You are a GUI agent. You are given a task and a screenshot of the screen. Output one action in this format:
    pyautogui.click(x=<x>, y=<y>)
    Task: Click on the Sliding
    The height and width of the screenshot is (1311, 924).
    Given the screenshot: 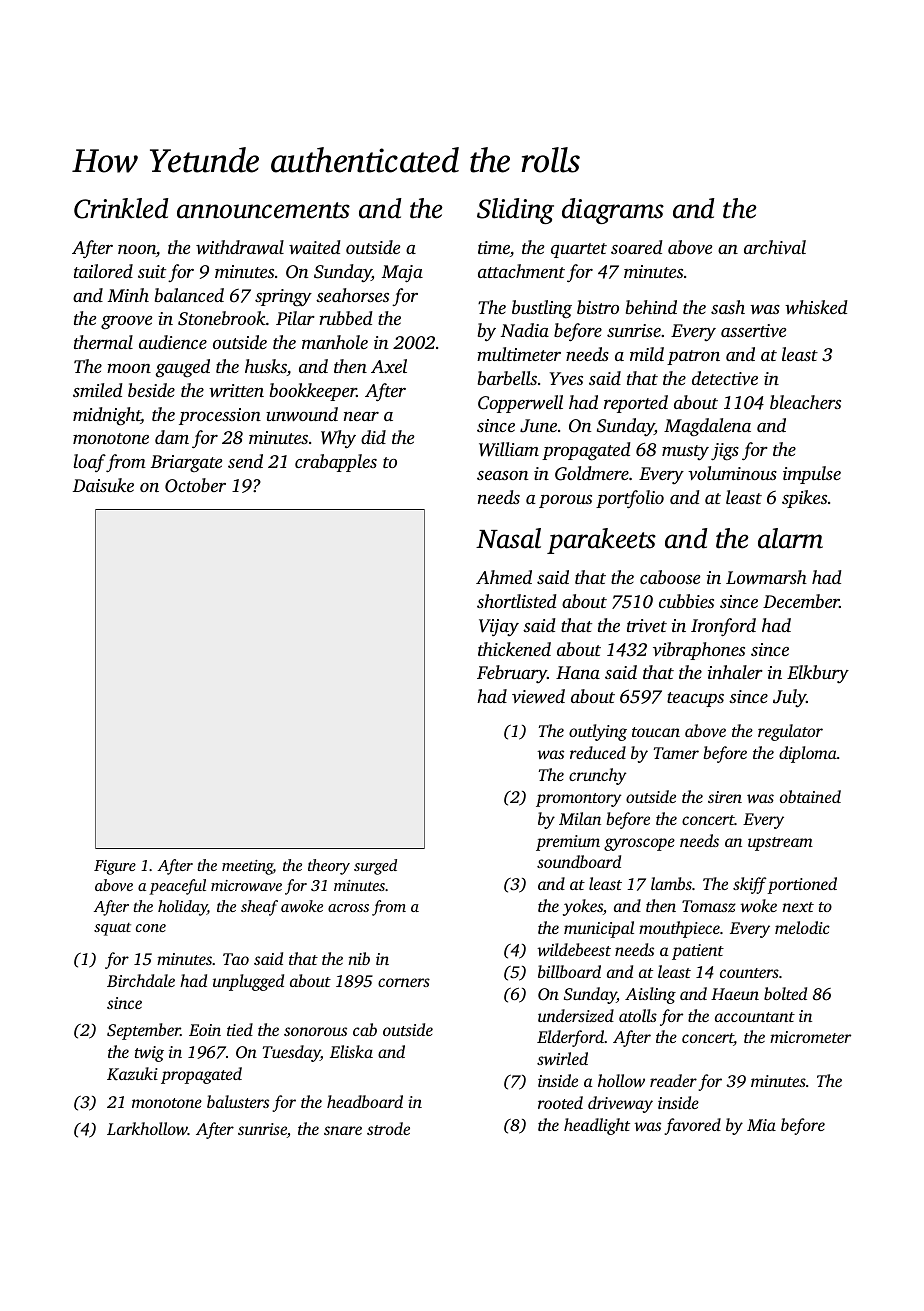 What is the action you would take?
    pyautogui.click(x=515, y=211)
